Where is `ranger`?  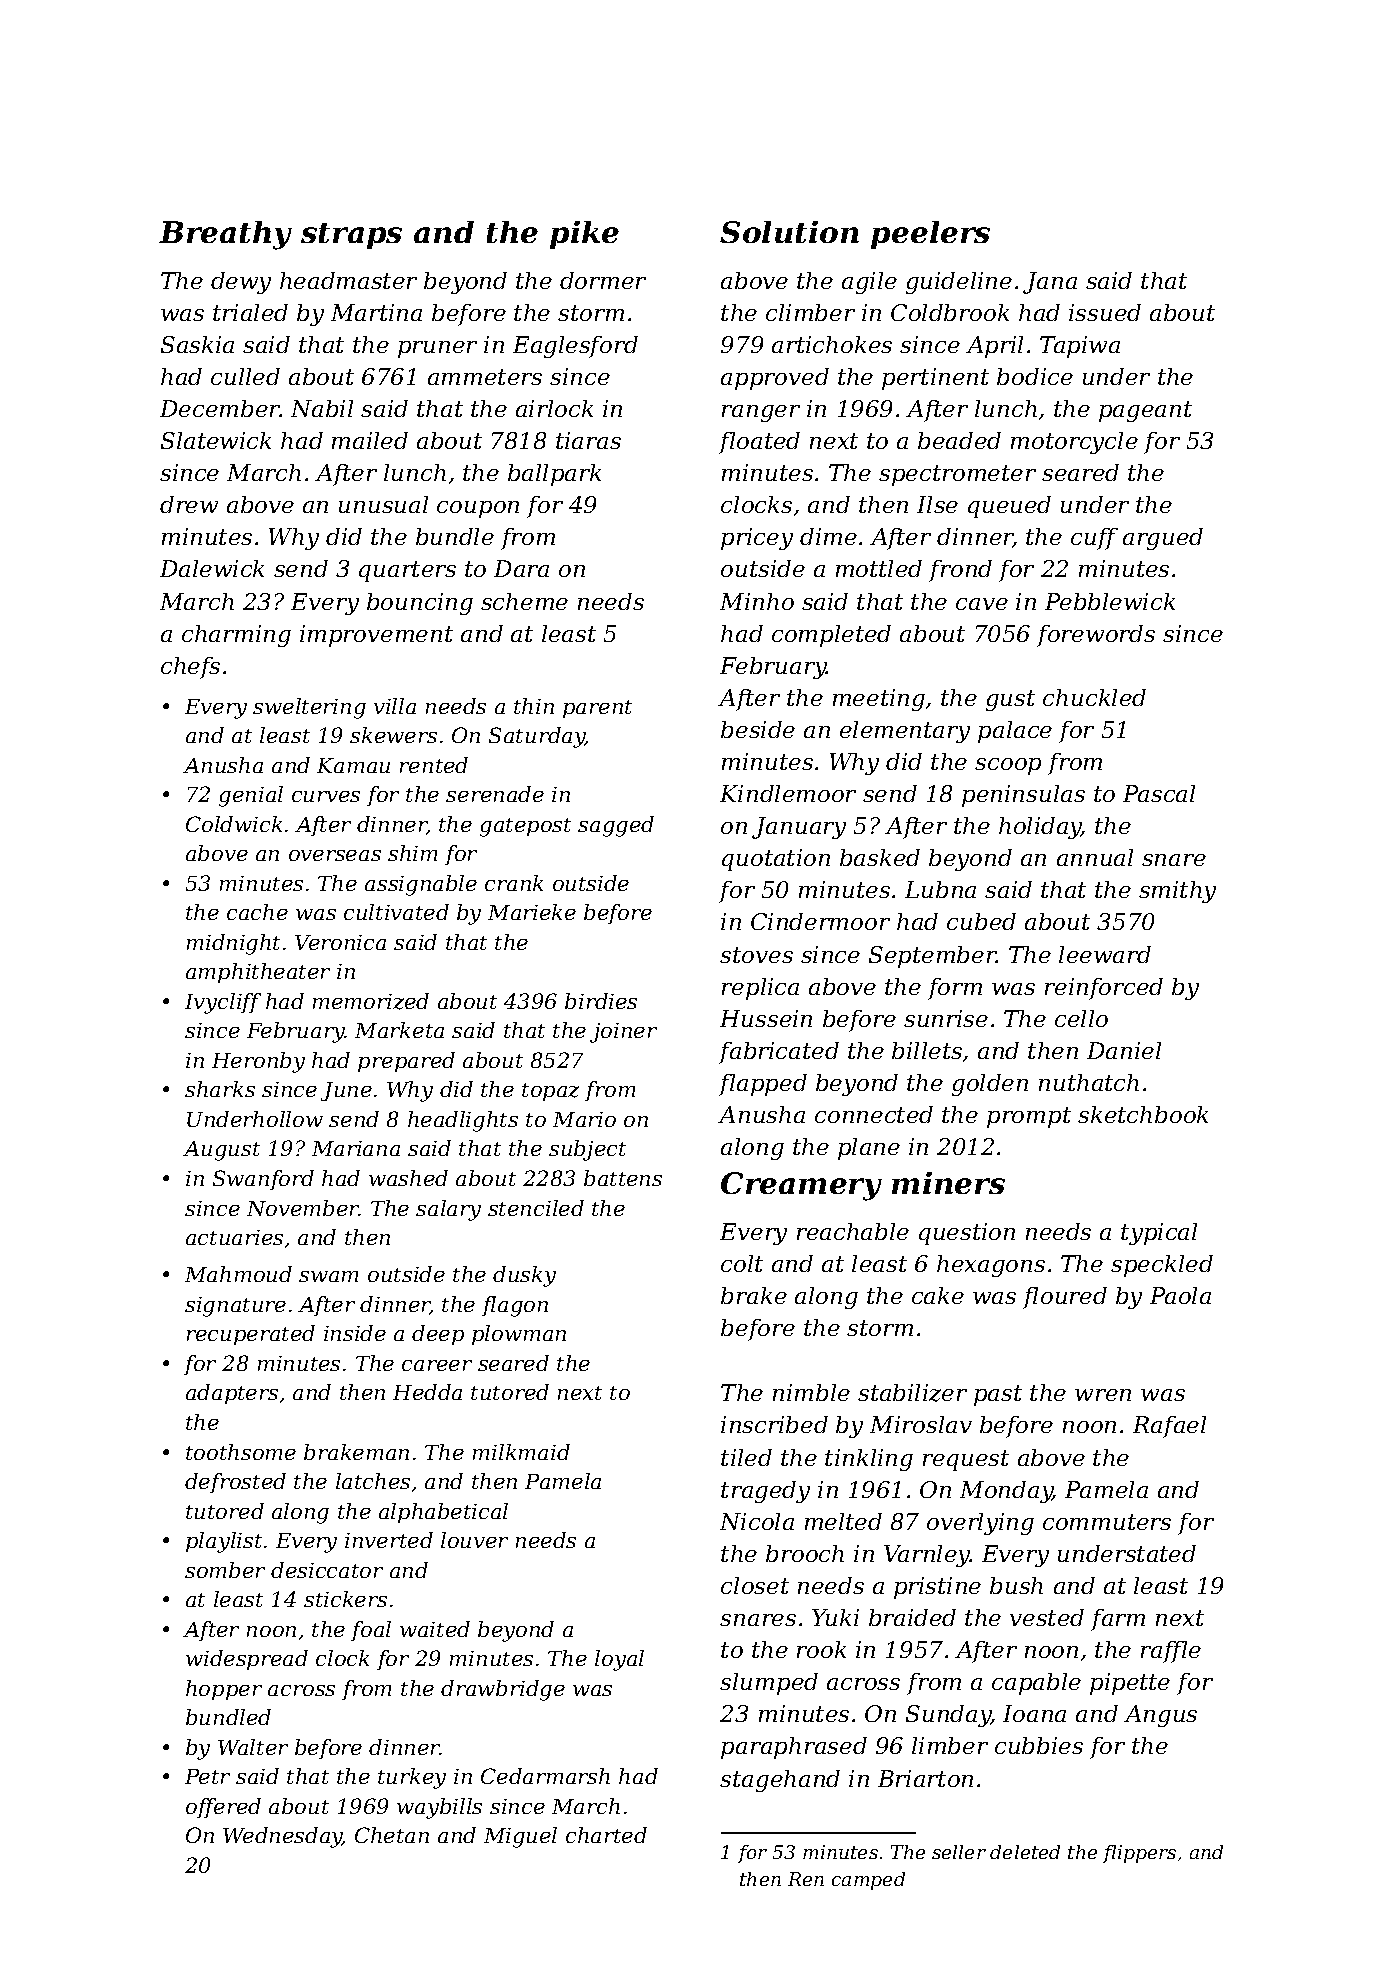
ranger is located at coordinates (761, 413).
